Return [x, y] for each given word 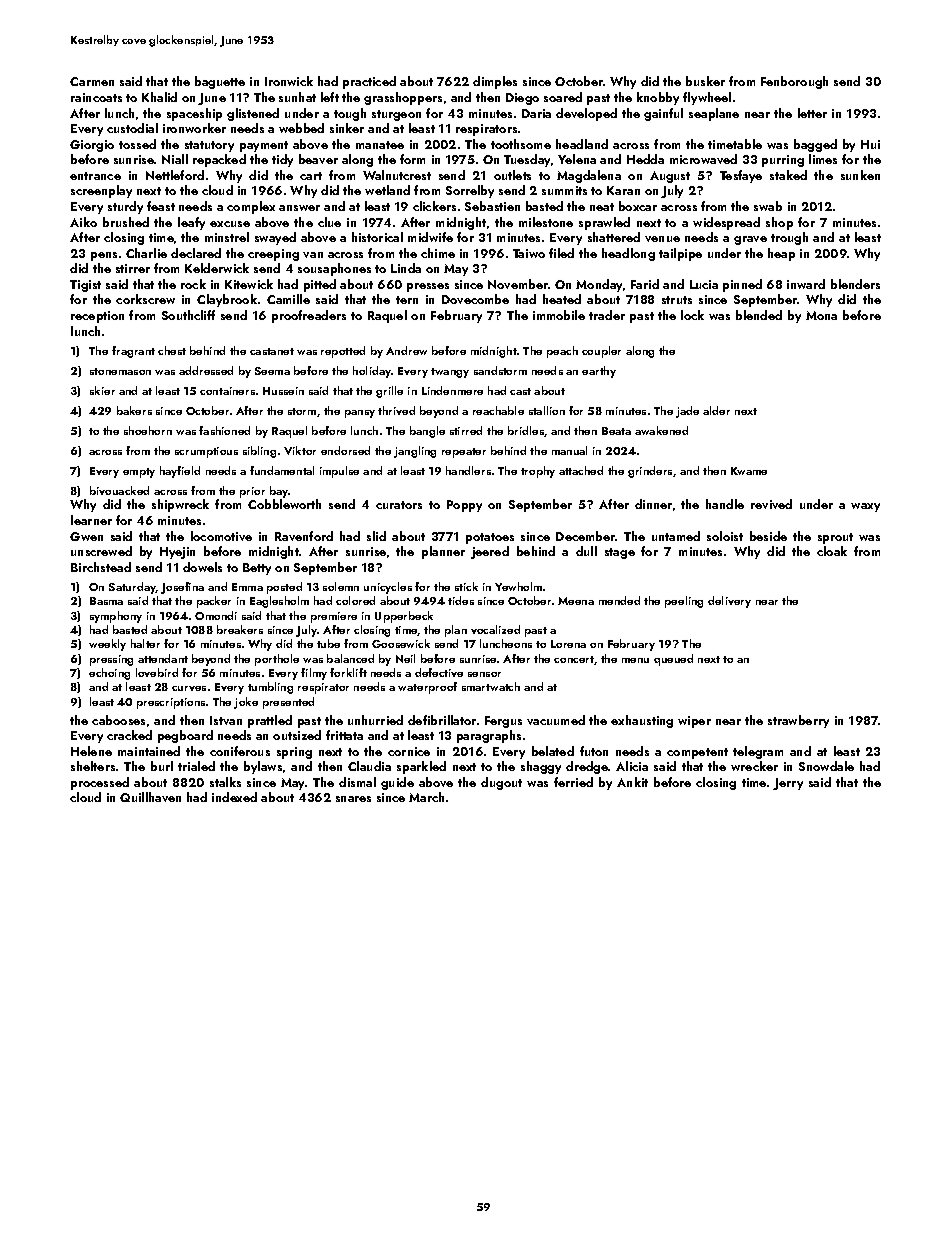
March [426, 797]
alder [716, 410]
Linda [406, 268]
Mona [821, 315]
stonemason [120, 371]
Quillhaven [150, 797]
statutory [209, 146]
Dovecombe [475, 299]
